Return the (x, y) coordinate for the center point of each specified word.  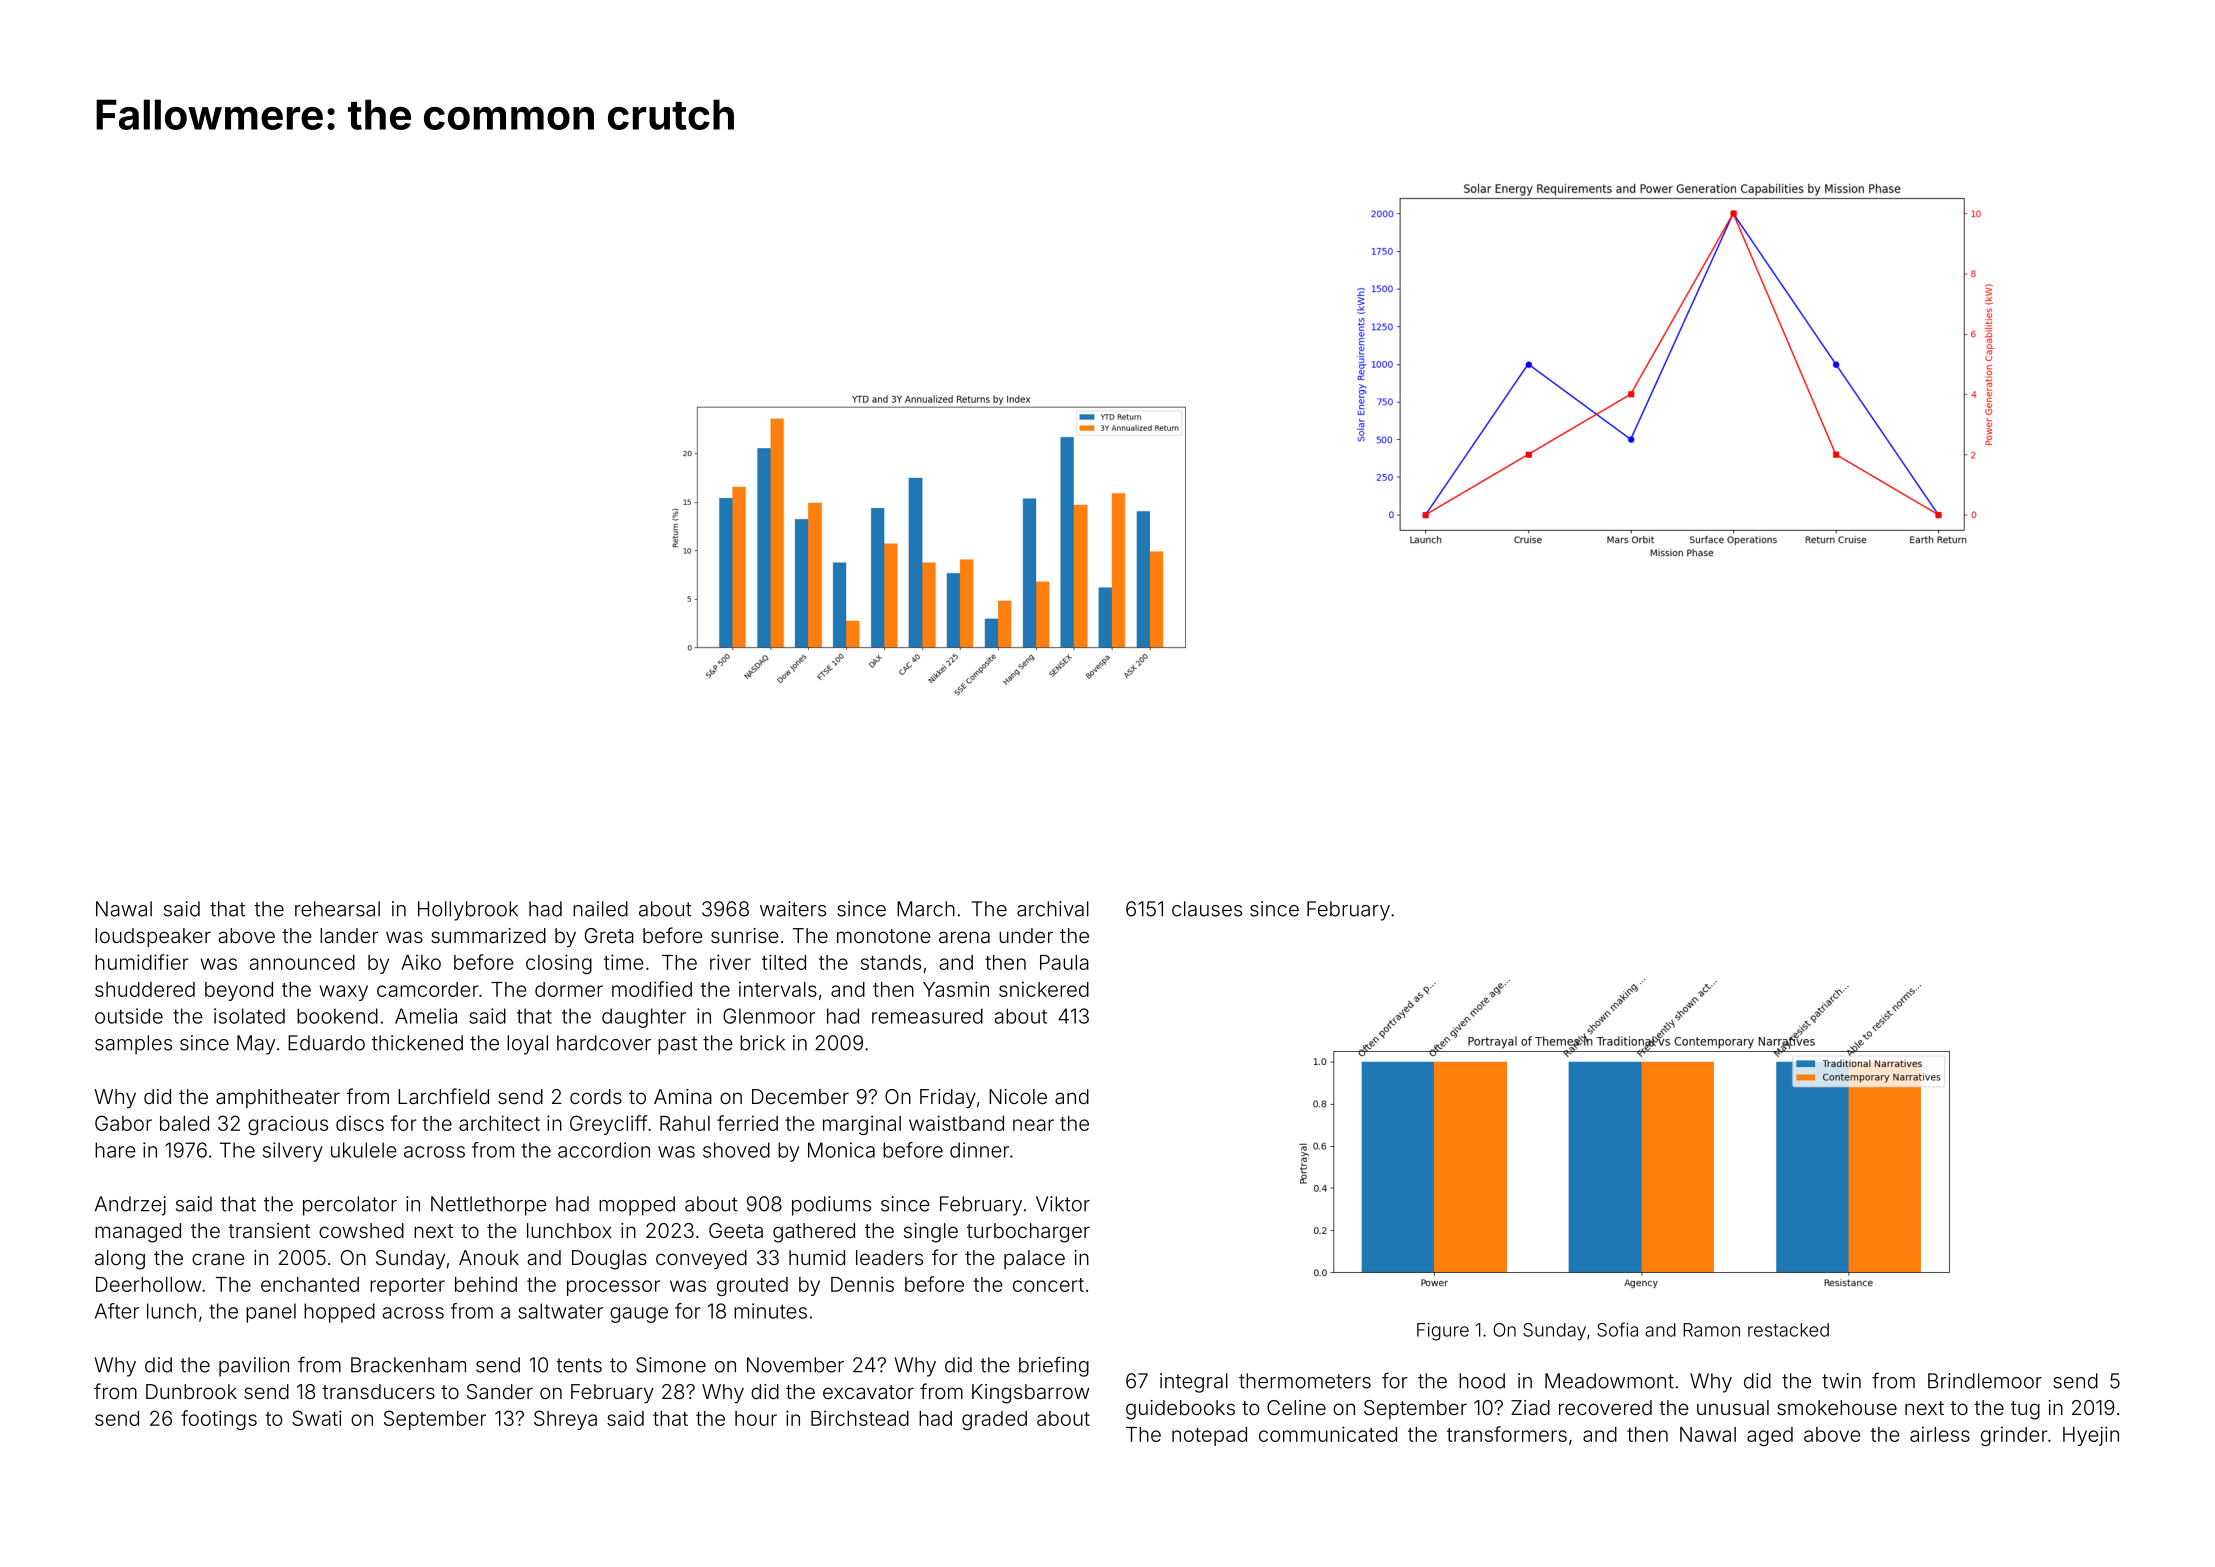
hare (115, 1150)
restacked (1788, 1330)
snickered (1044, 989)
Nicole (1018, 1096)
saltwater (560, 1311)
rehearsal (337, 909)
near (1033, 1125)
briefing (1054, 1366)
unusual (1733, 1407)
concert (1048, 1285)
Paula (1064, 962)
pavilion (254, 1367)
